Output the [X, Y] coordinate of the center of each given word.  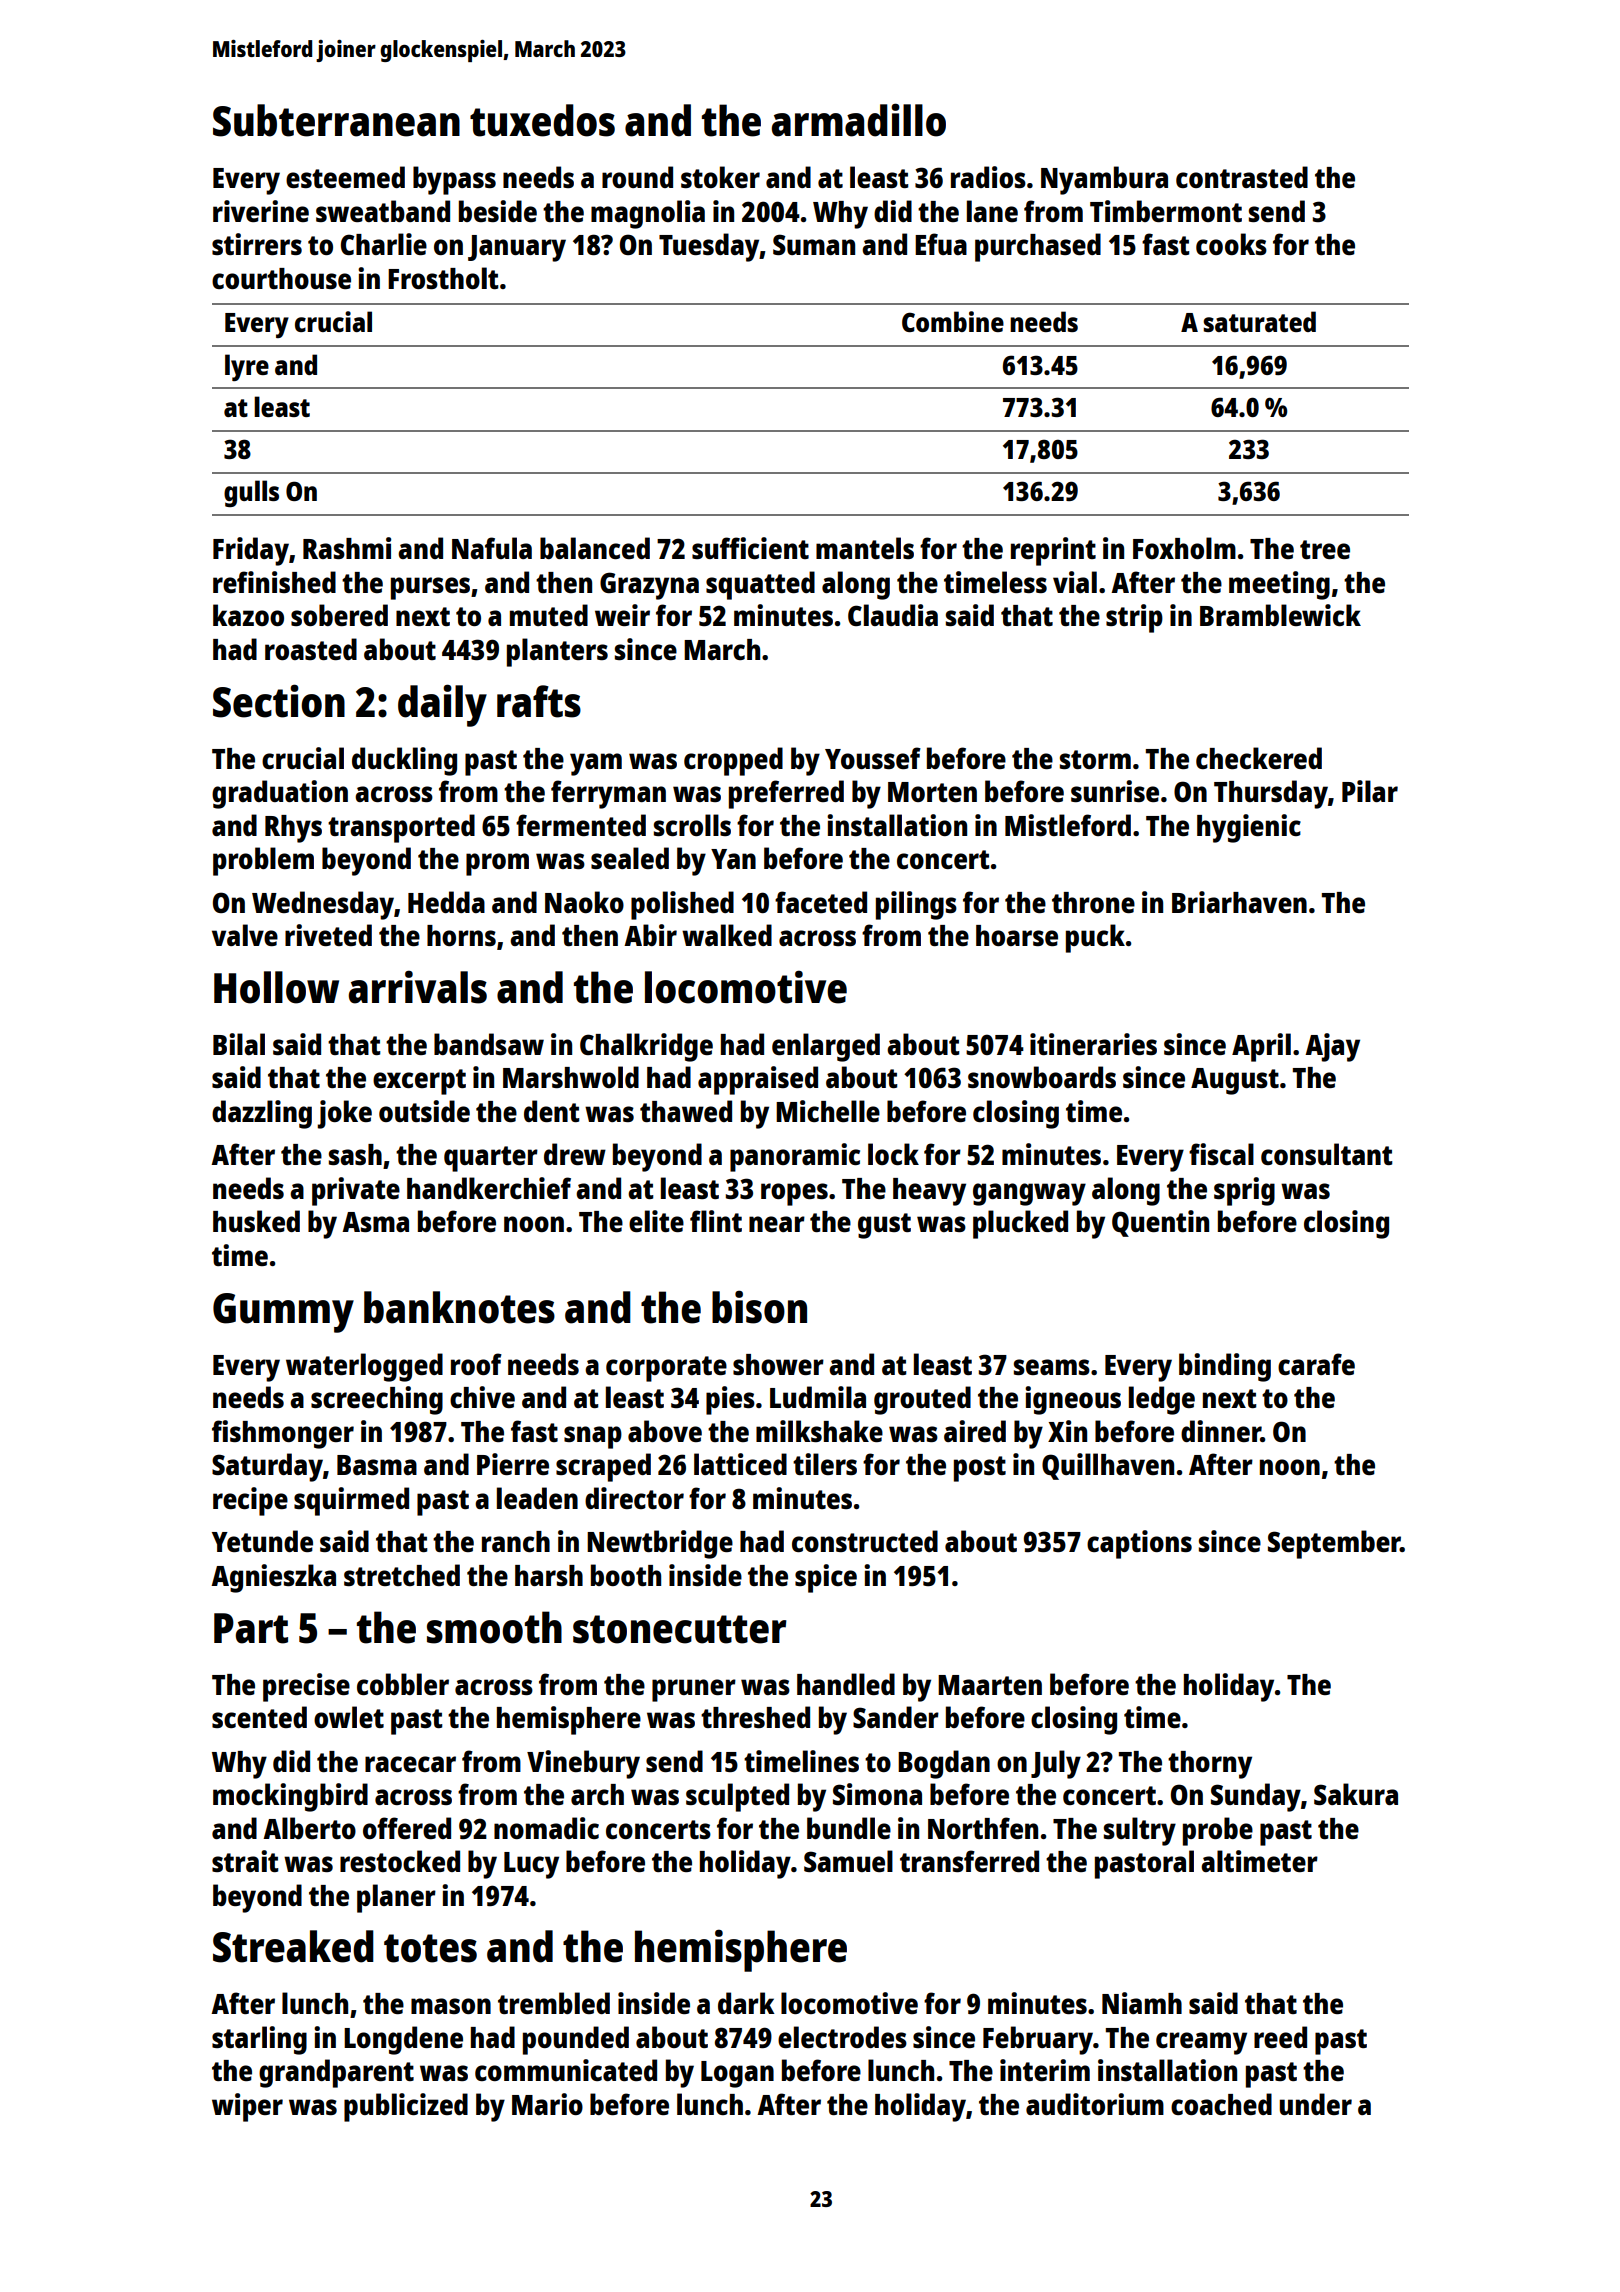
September [1334, 1544]
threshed [755, 1717]
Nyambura [1104, 180]
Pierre [513, 1464]
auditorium [1095, 2104]
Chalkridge [646, 1047]
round [637, 177]
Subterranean [336, 120]
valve [245, 935]
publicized [406, 2107]
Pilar [1370, 791]
